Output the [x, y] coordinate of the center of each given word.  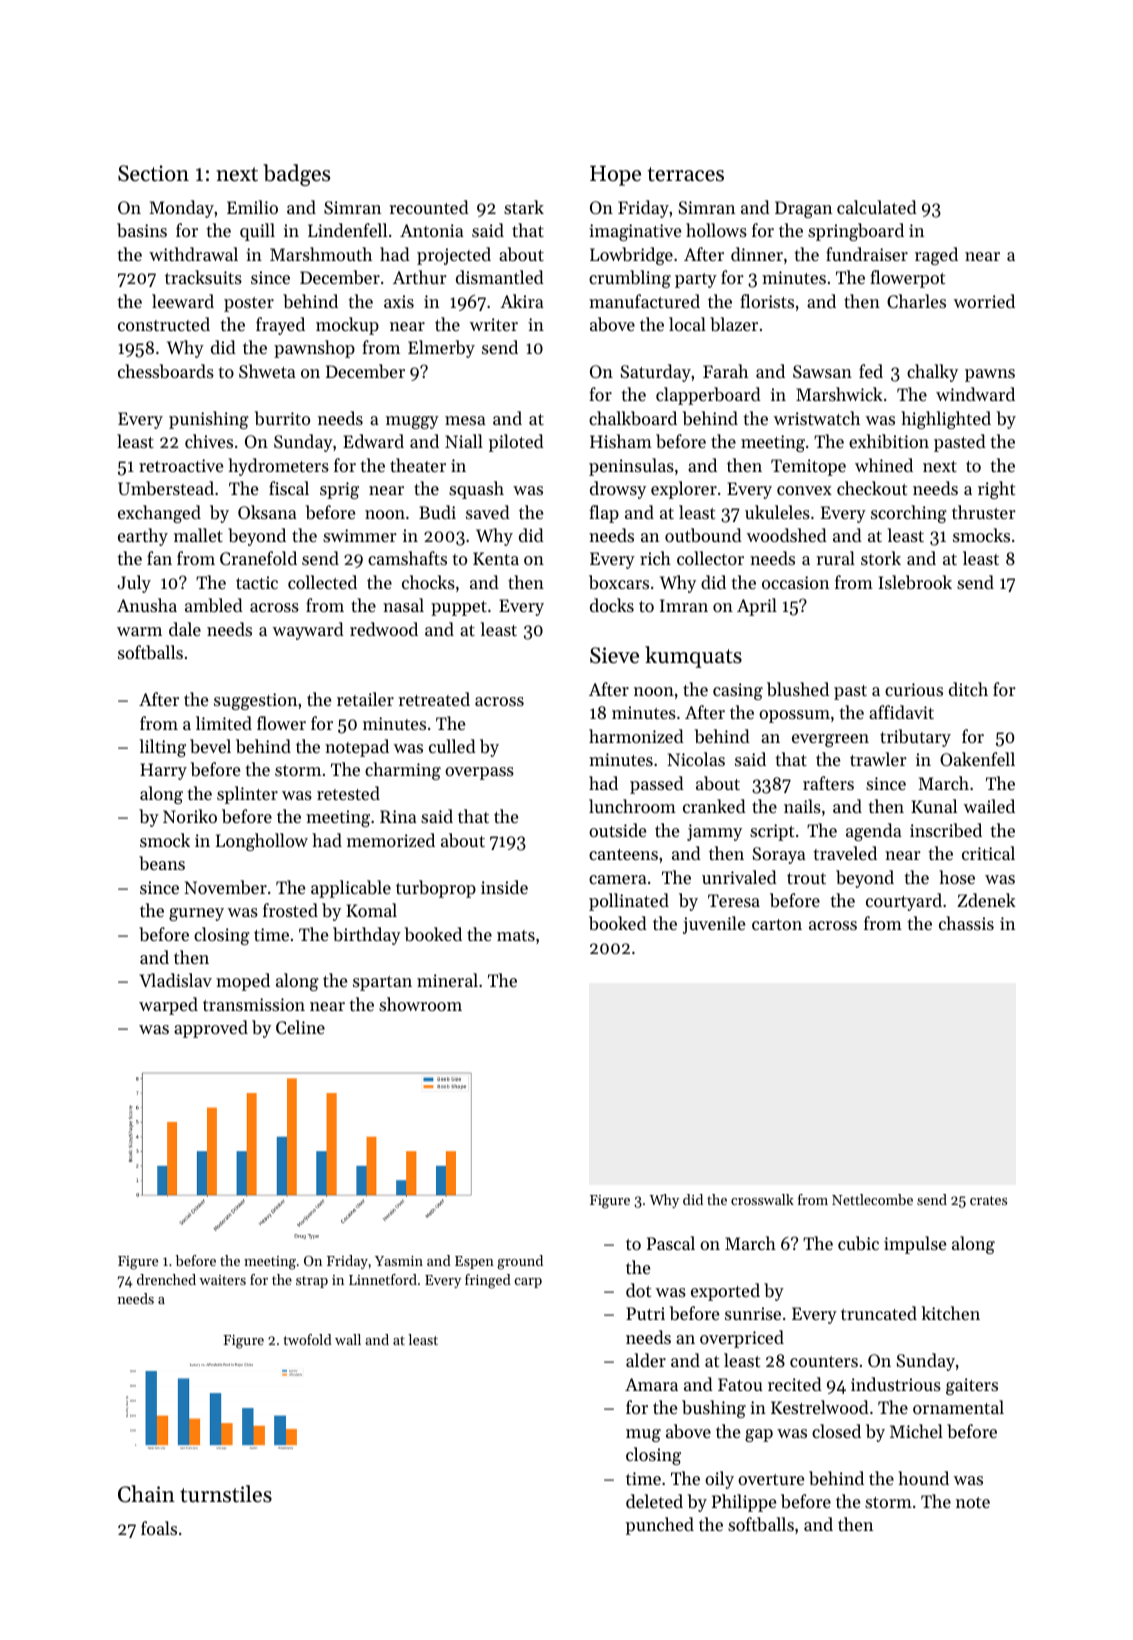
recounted [429, 207]
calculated [877, 207]
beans [162, 863]
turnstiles [226, 1494]
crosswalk [762, 1199]
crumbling [630, 279]
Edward [373, 441]
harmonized [636, 736]
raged [936, 256]
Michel [916, 1431]
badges [296, 175]
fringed [488, 1281]
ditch [968, 689]
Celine [300, 1027]
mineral [447, 980]
